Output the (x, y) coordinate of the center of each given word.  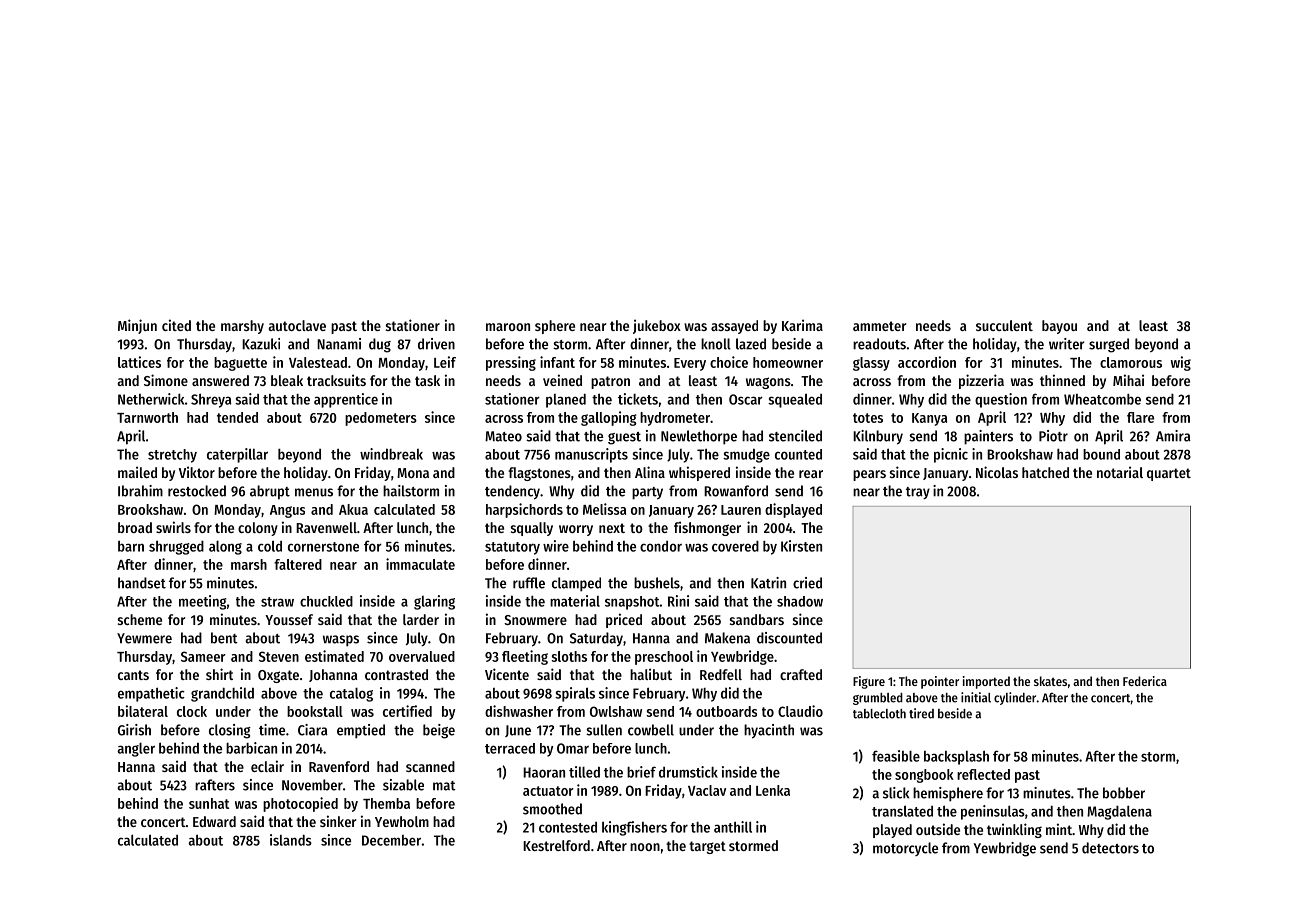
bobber (1124, 793)
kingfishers (634, 828)
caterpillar (237, 455)
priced (624, 620)
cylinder (1015, 698)
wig (1181, 363)
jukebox (657, 326)
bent (224, 638)
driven (436, 344)
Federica (1145, 681)
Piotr (1053, 436)
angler (136, 750)
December (391, 840)
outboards (726, 711)
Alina (650, 472)
